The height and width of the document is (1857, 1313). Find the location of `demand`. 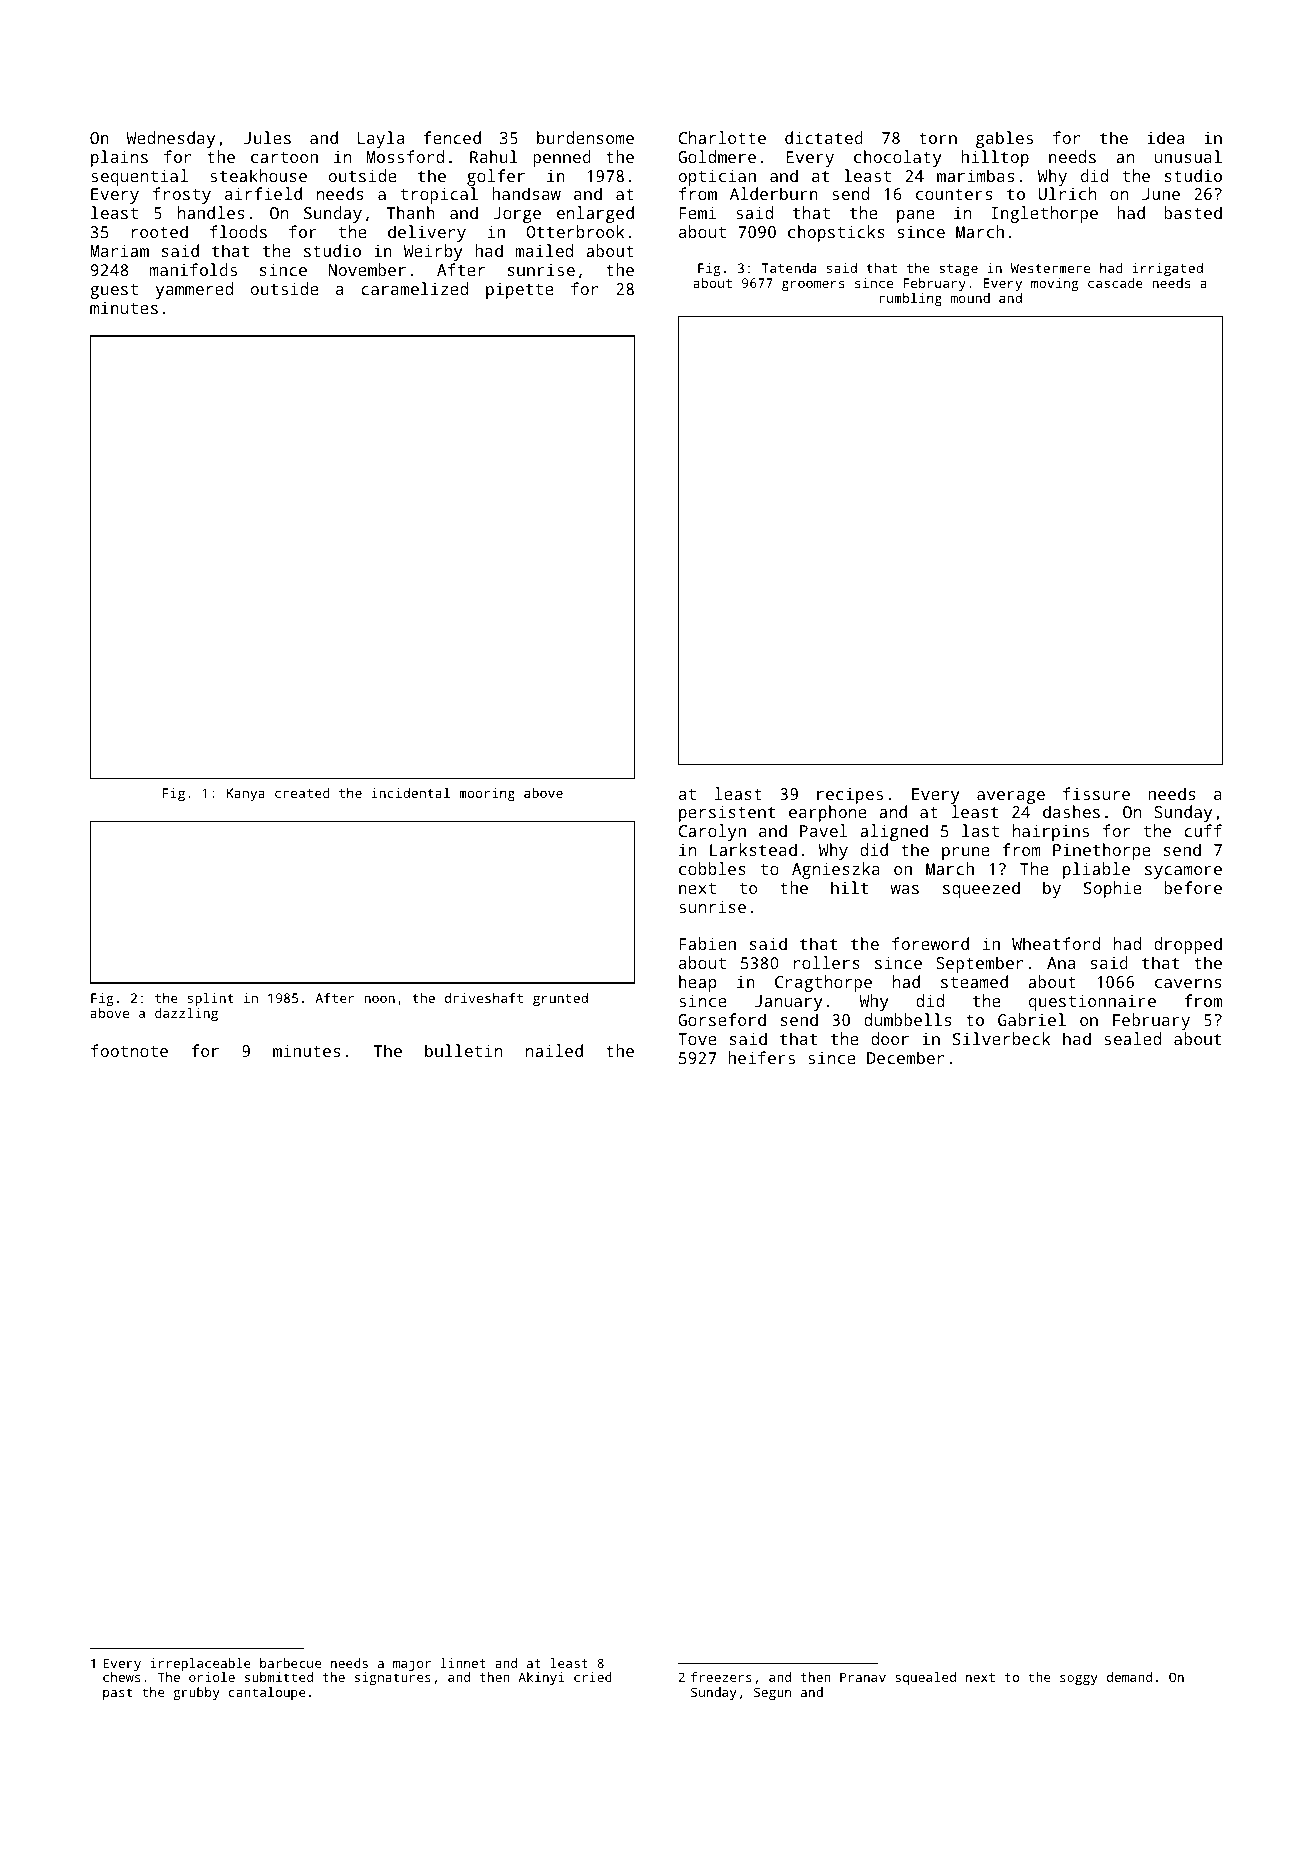

demand is located at coordinates (1129, 1677).
